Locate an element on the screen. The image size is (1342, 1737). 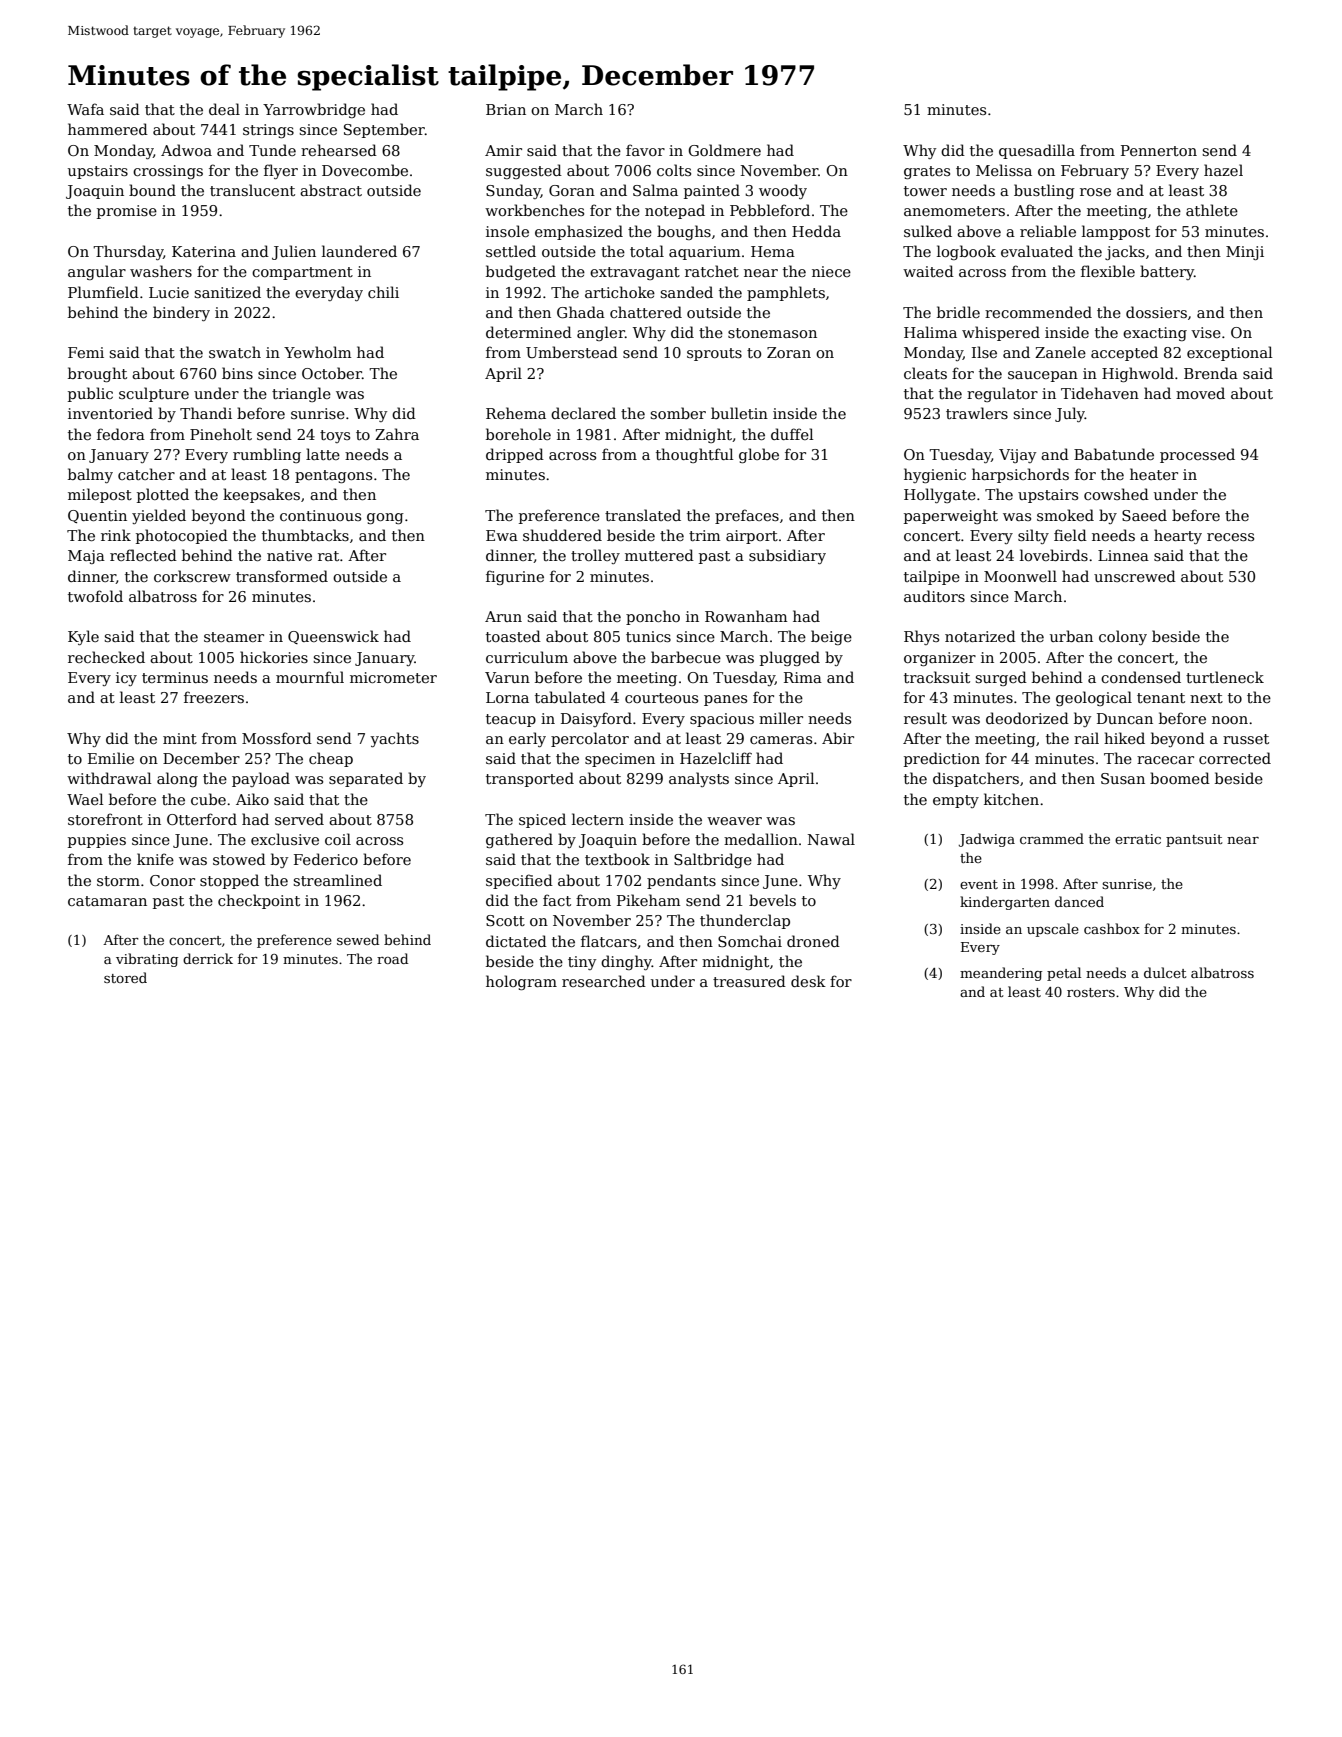
trawlers is located at coordinates (977, 413).
